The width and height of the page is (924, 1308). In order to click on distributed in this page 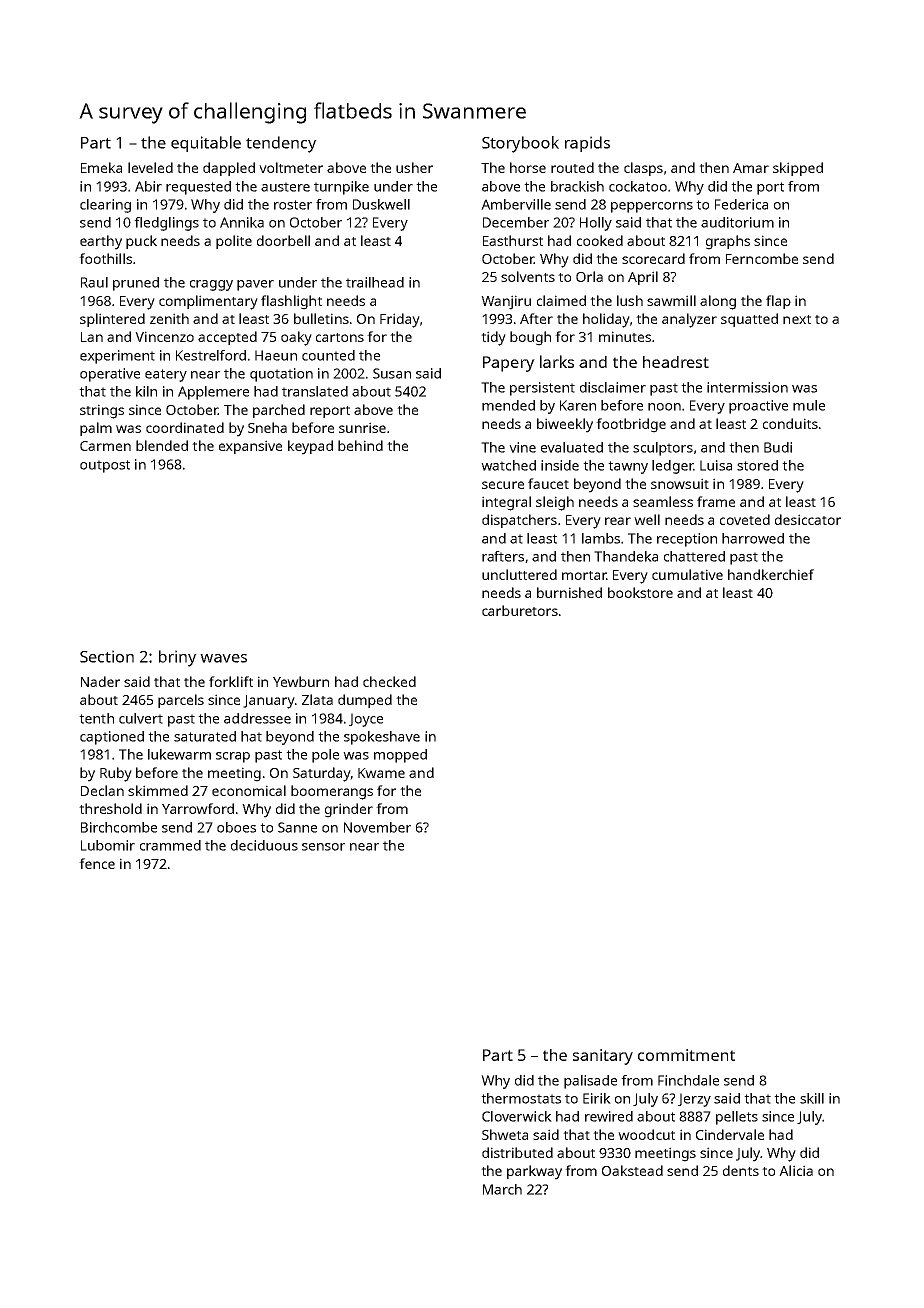, I will do `click(517, 1152)`.
